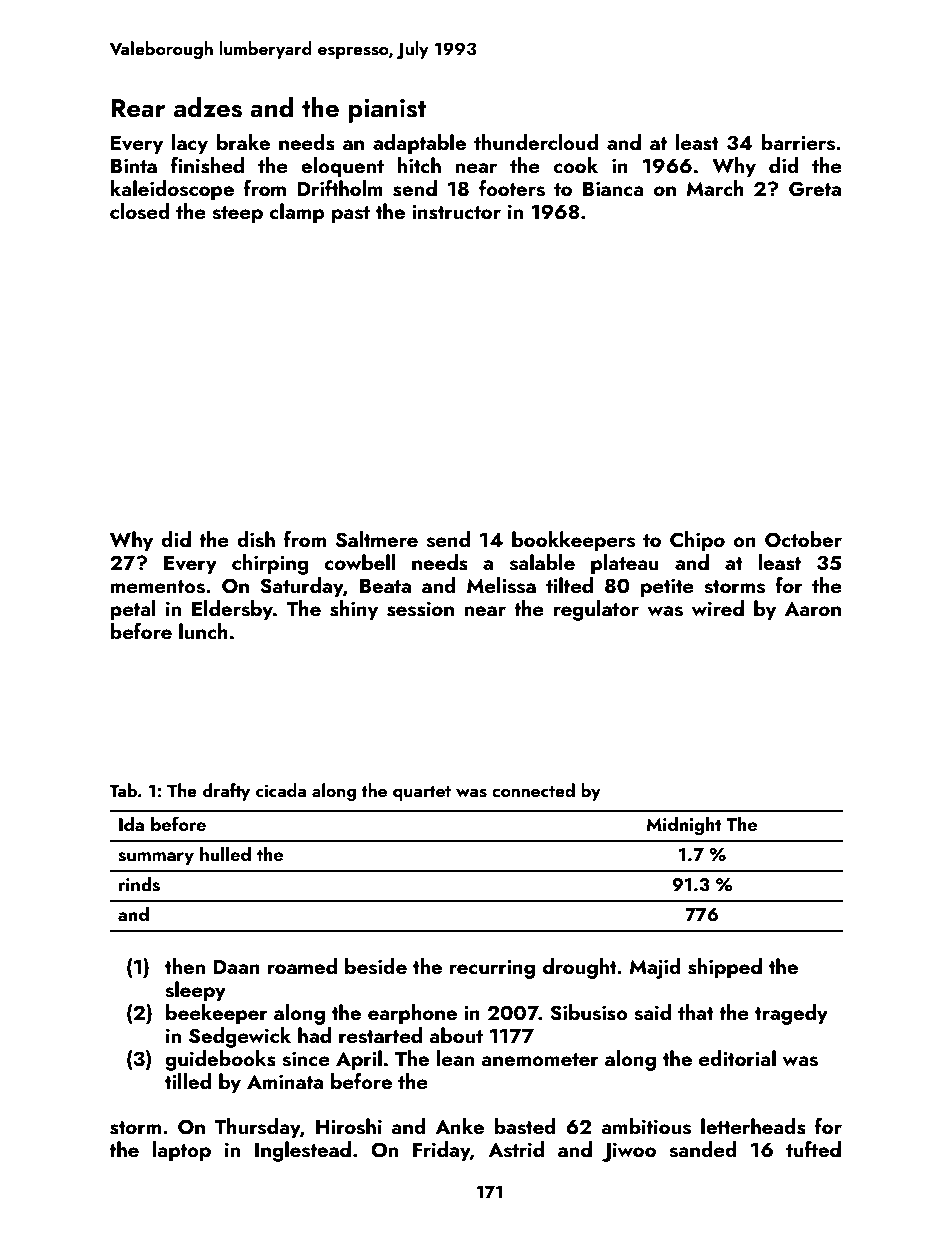 This screenshot has height=1233, width=952. I want to click on steep, so click(237, 215).
